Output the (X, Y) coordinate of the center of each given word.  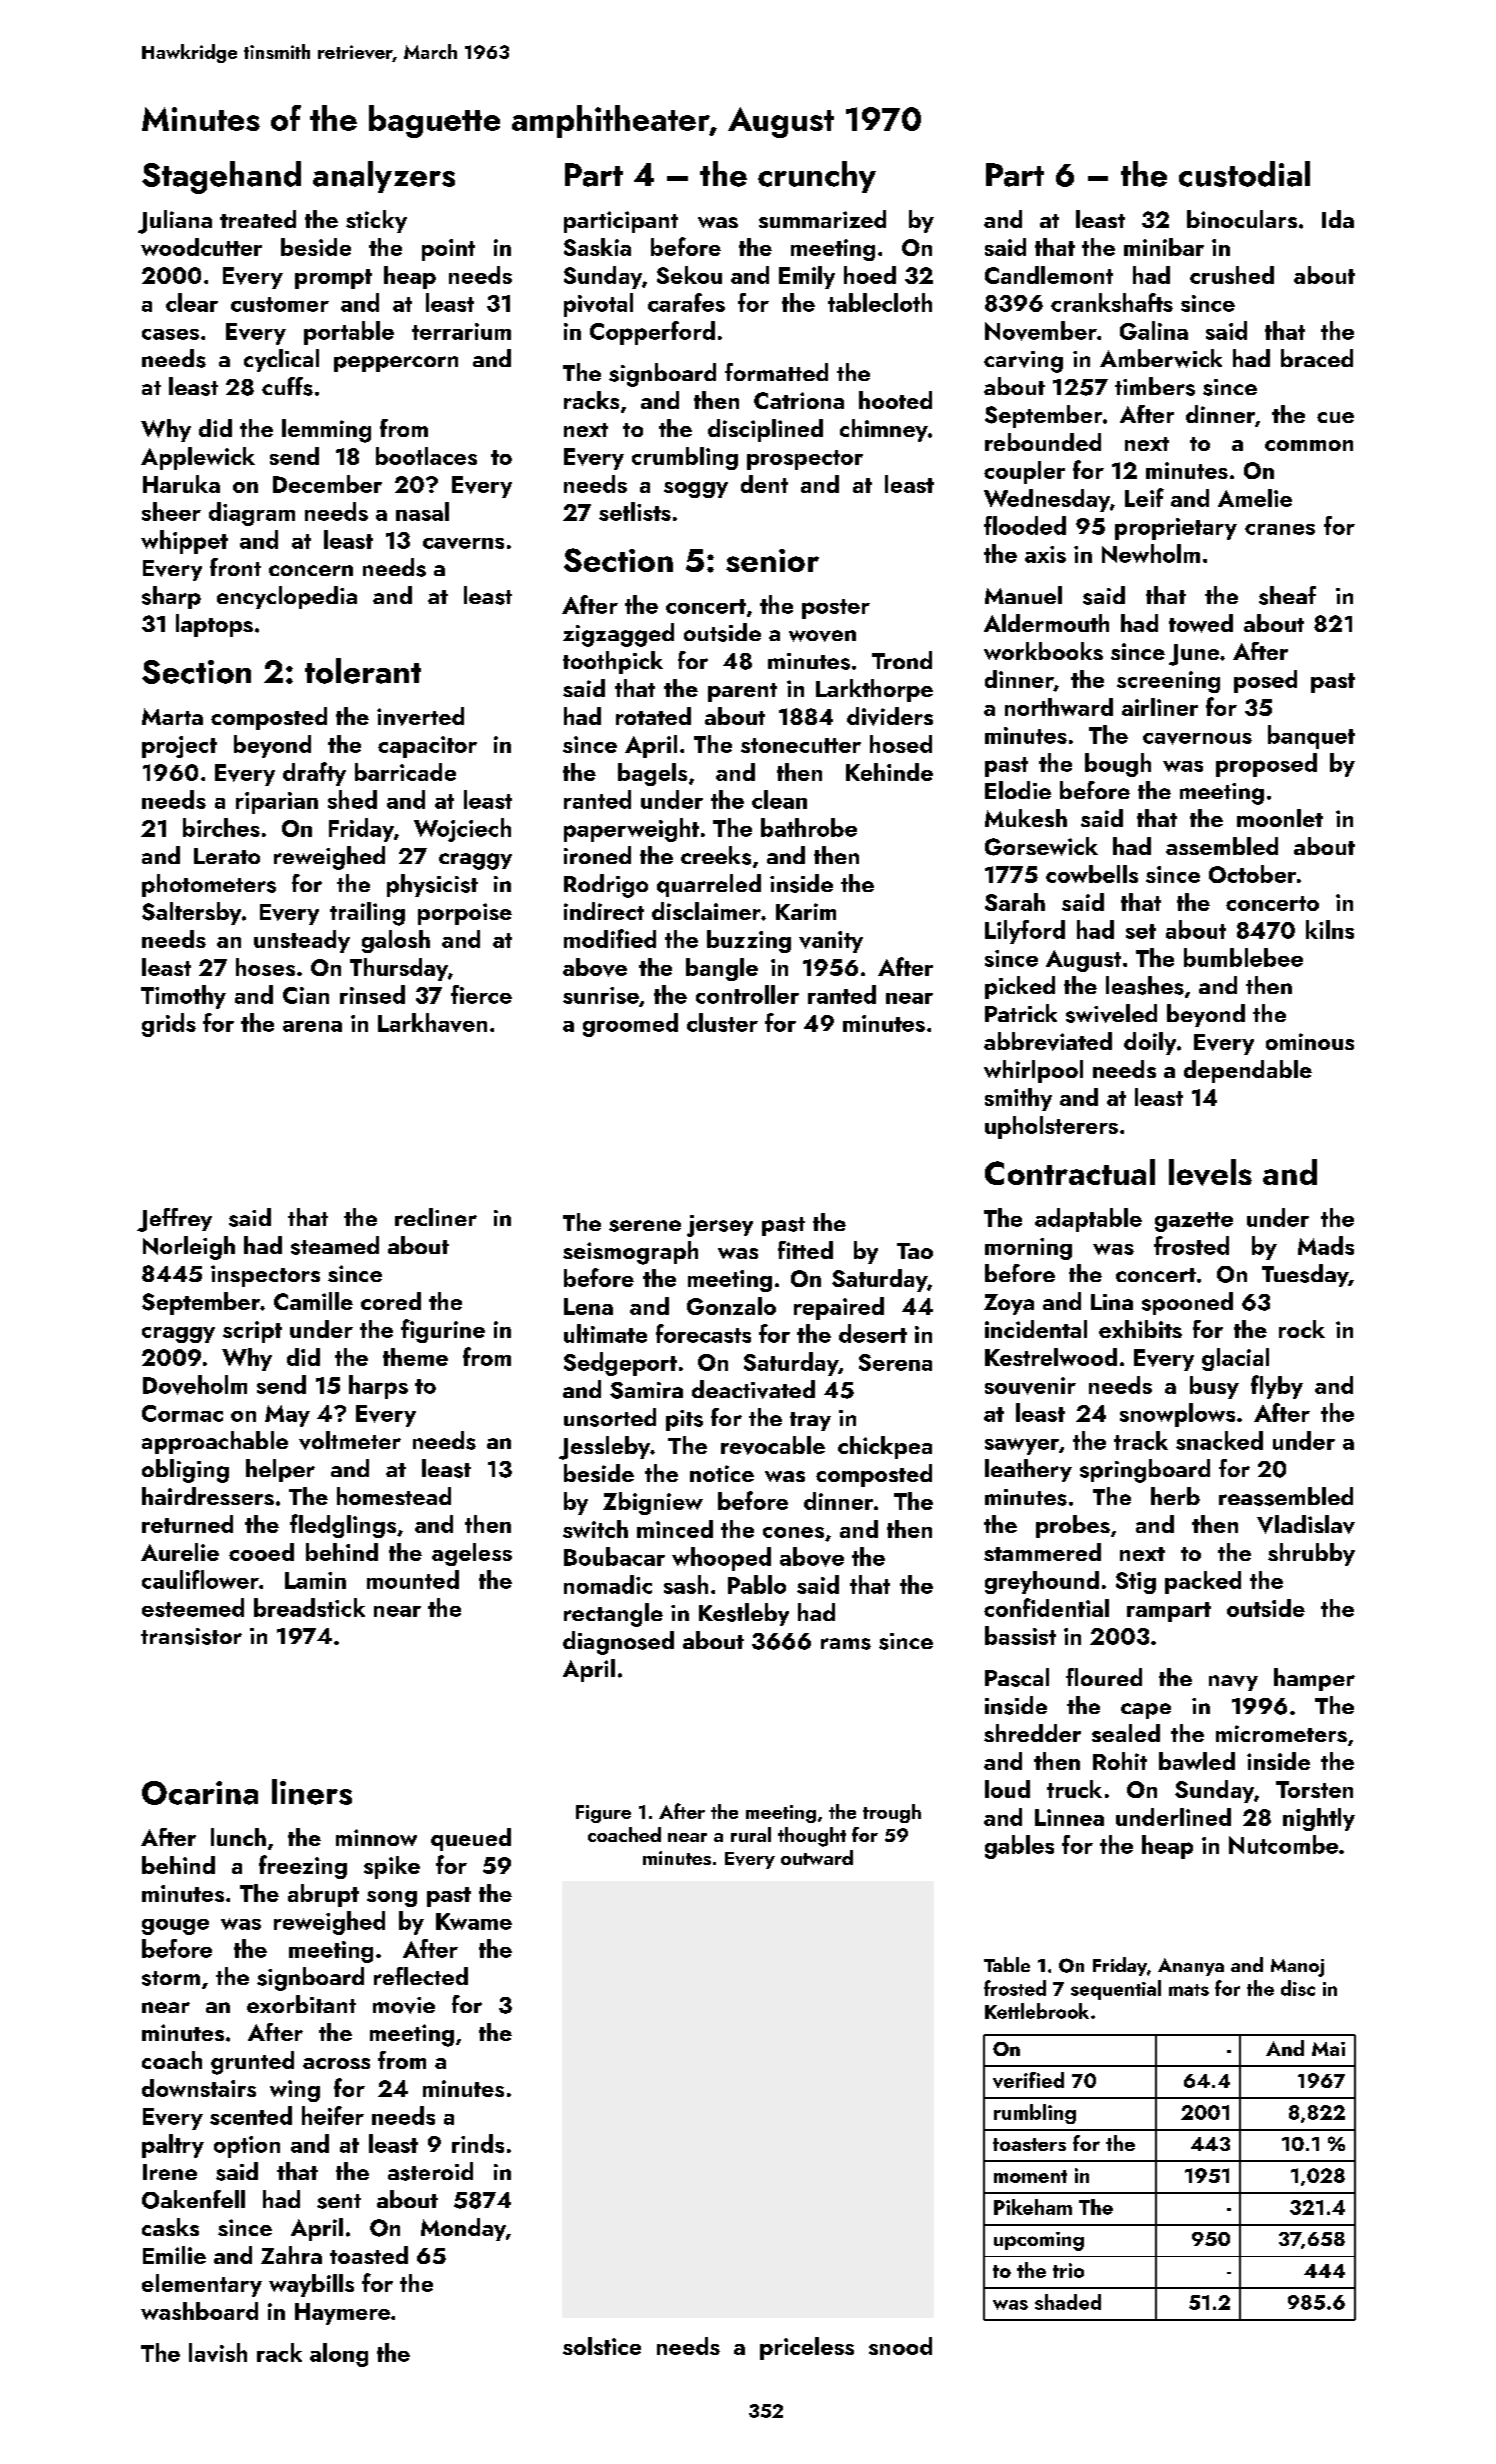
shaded (1068, 2302)
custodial (1244, 174)
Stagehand (221, 177)
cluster (722, 1022)
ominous (1310, 1041)
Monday (463, 2229)
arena (312, 1026)
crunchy (817, 177)
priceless (807, 2348)
